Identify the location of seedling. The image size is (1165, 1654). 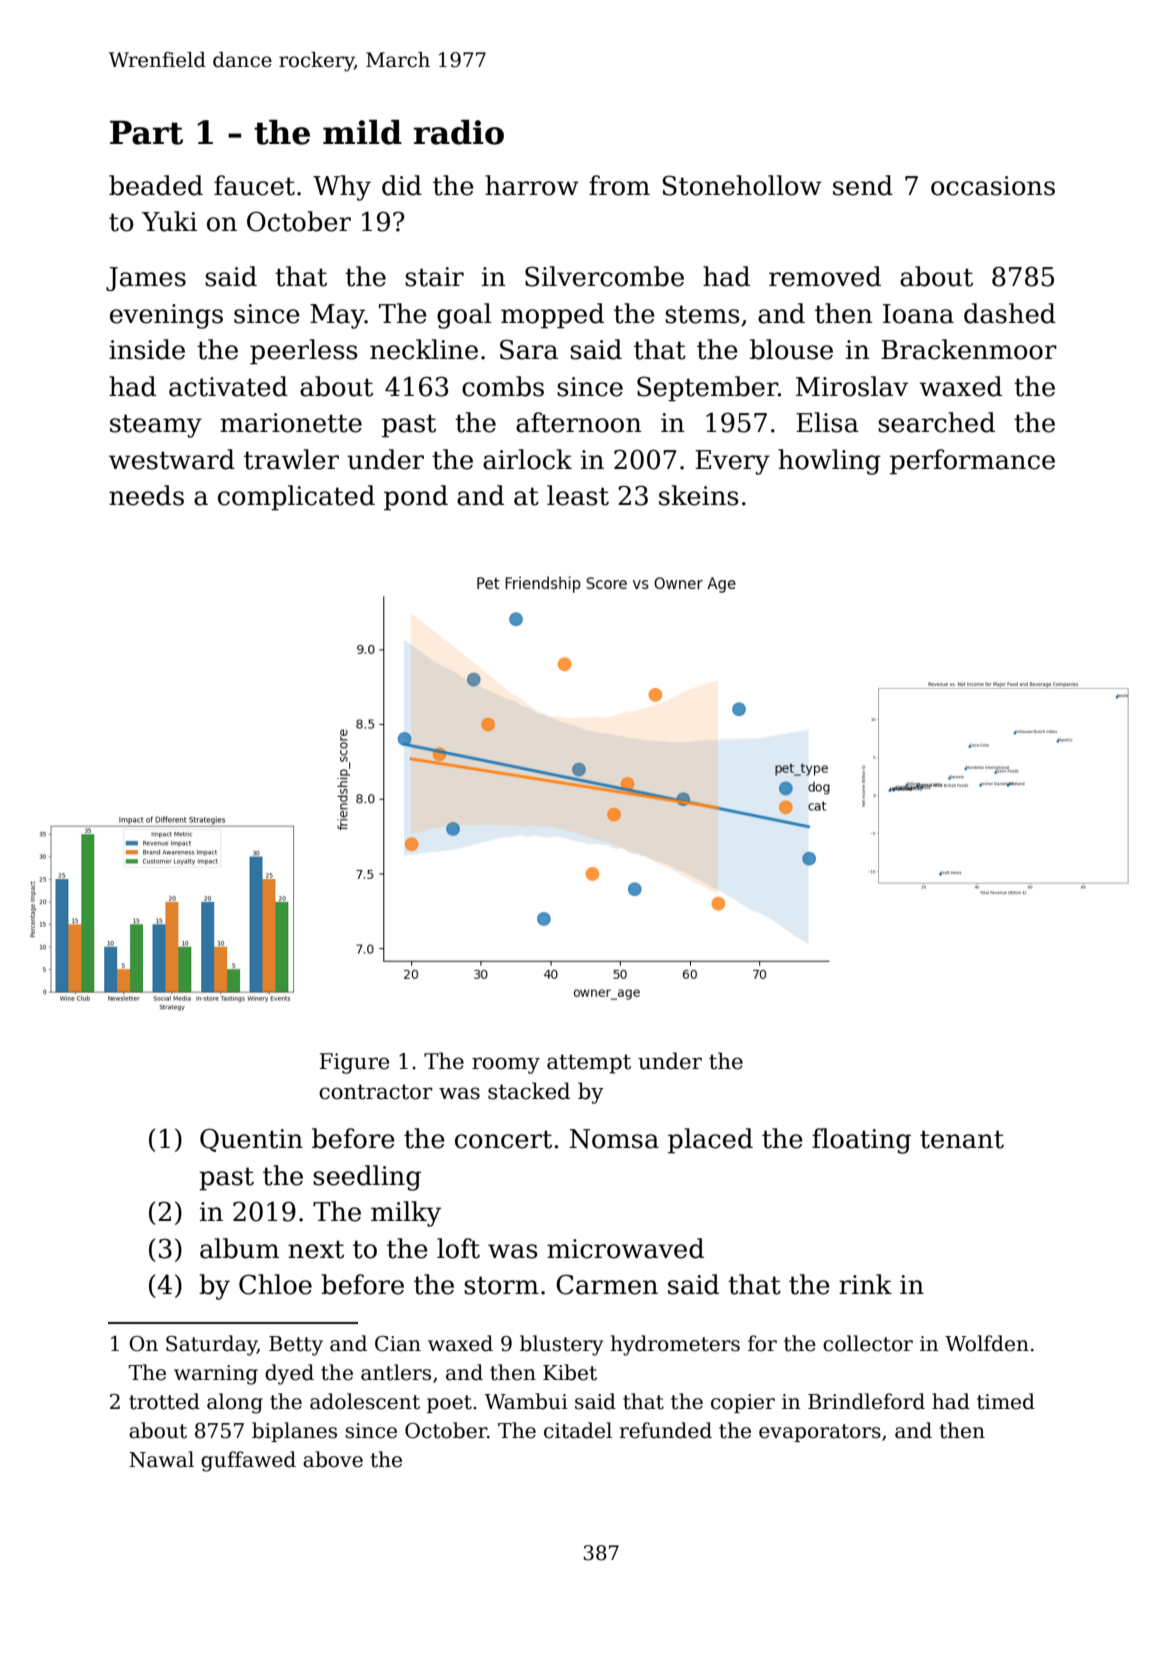
(367, 1178).
